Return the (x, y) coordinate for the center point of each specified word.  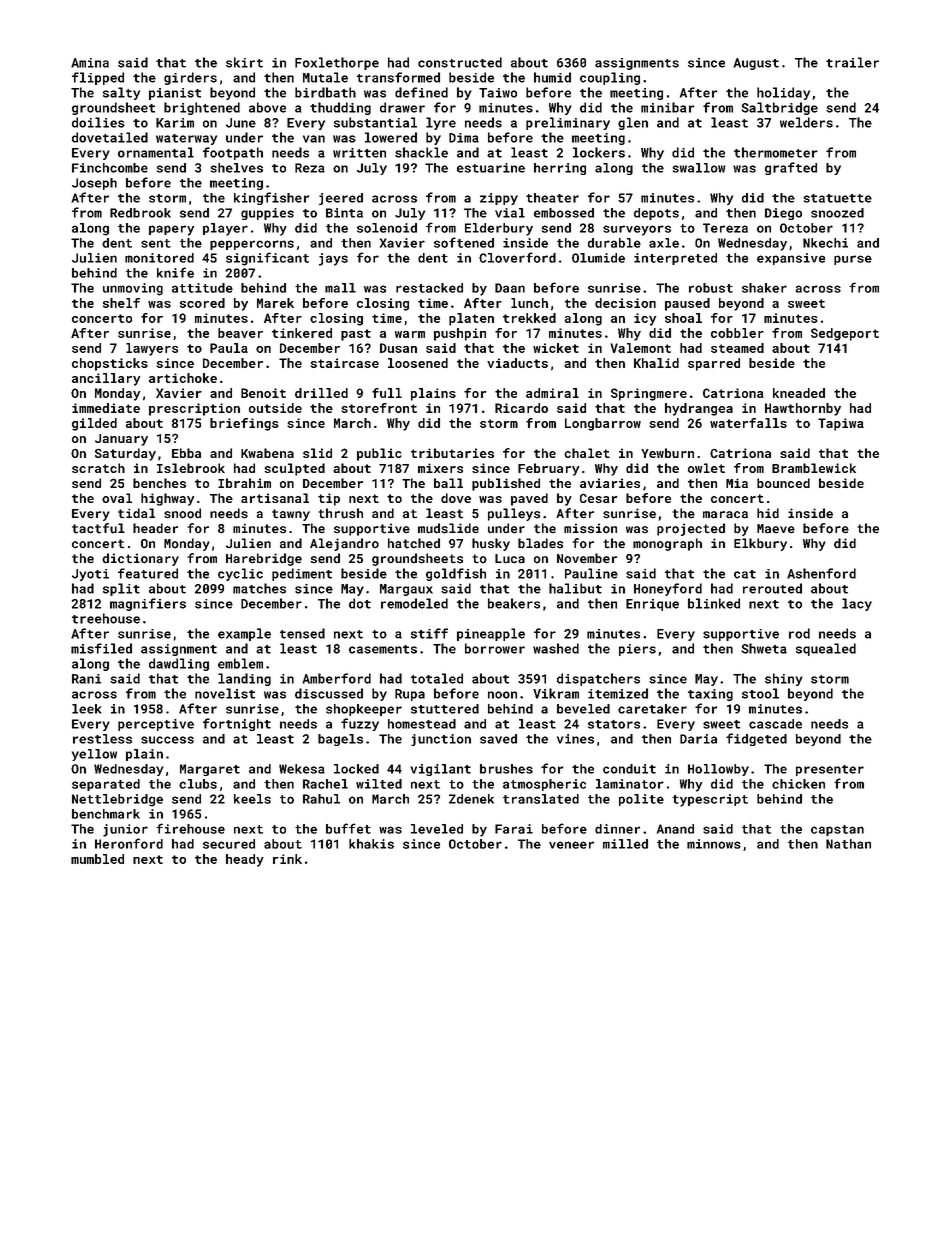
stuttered (445, 709)
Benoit (263, 393)
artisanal (275, 498)
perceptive (156, 725)
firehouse (190, 828)
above (267, 107)
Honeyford (668, 589)
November (587, 558)
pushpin (460, 334)
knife (175, 272)
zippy (499, 199)
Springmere (649, 394)
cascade (775, 724)
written (359, 153)
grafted (791, 168)
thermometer (776, 152)
